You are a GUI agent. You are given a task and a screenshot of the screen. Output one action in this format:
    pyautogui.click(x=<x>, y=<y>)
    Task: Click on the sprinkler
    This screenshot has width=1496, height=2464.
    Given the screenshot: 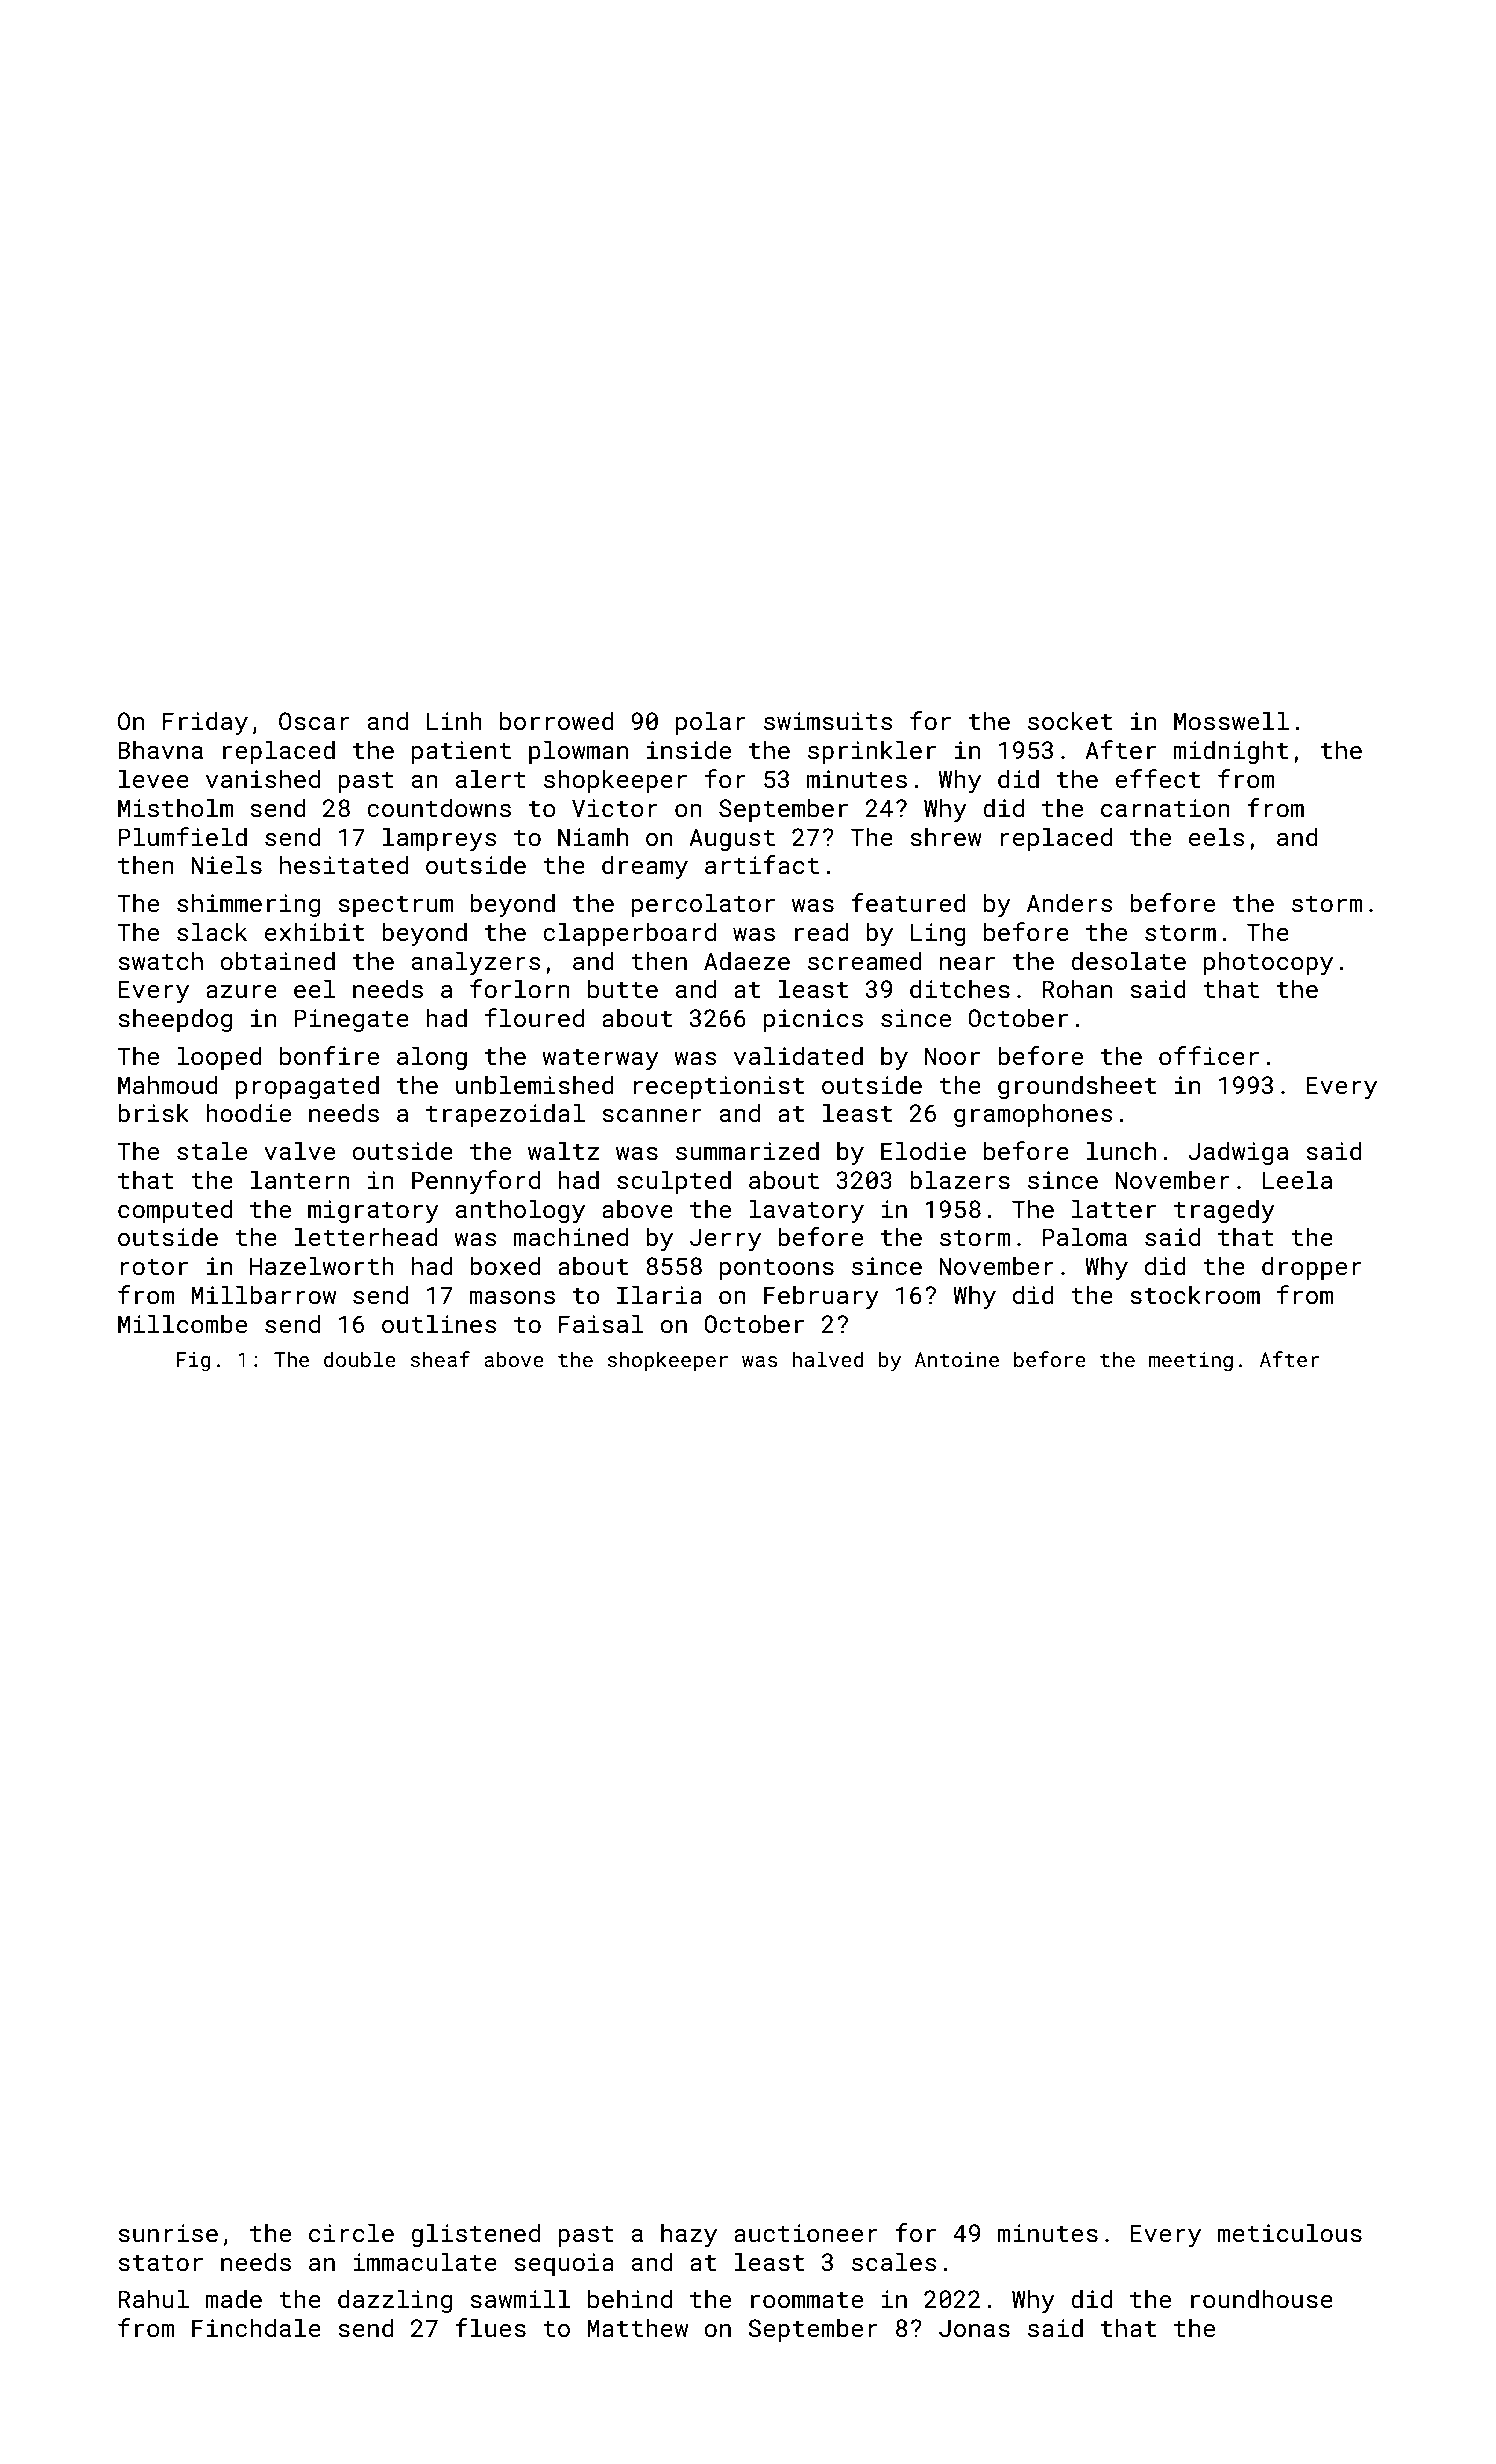 What is the action you would take?
    pyautogui.click(x=872, y=752)
